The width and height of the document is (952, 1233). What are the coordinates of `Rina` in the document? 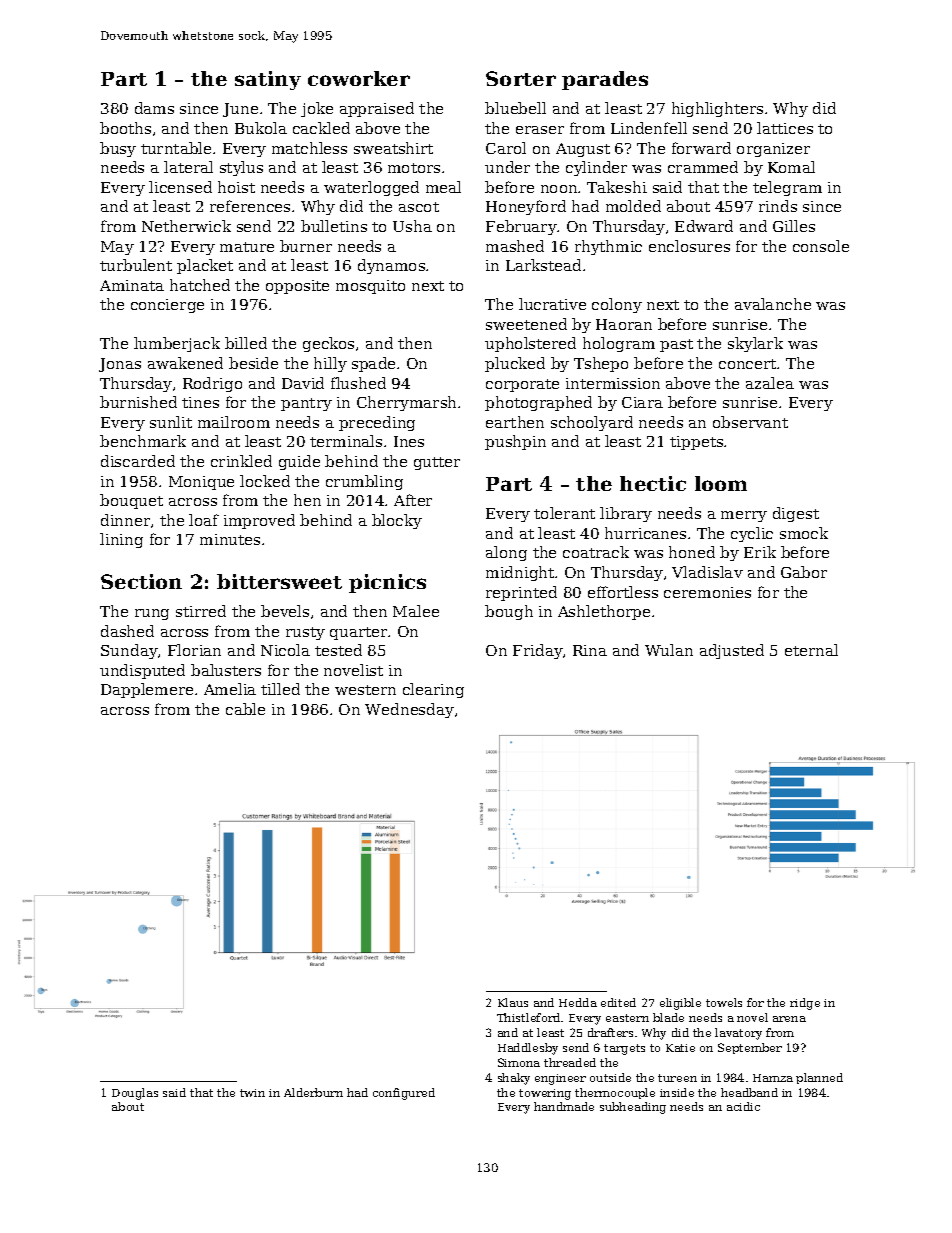 It's located at (590, 650).
